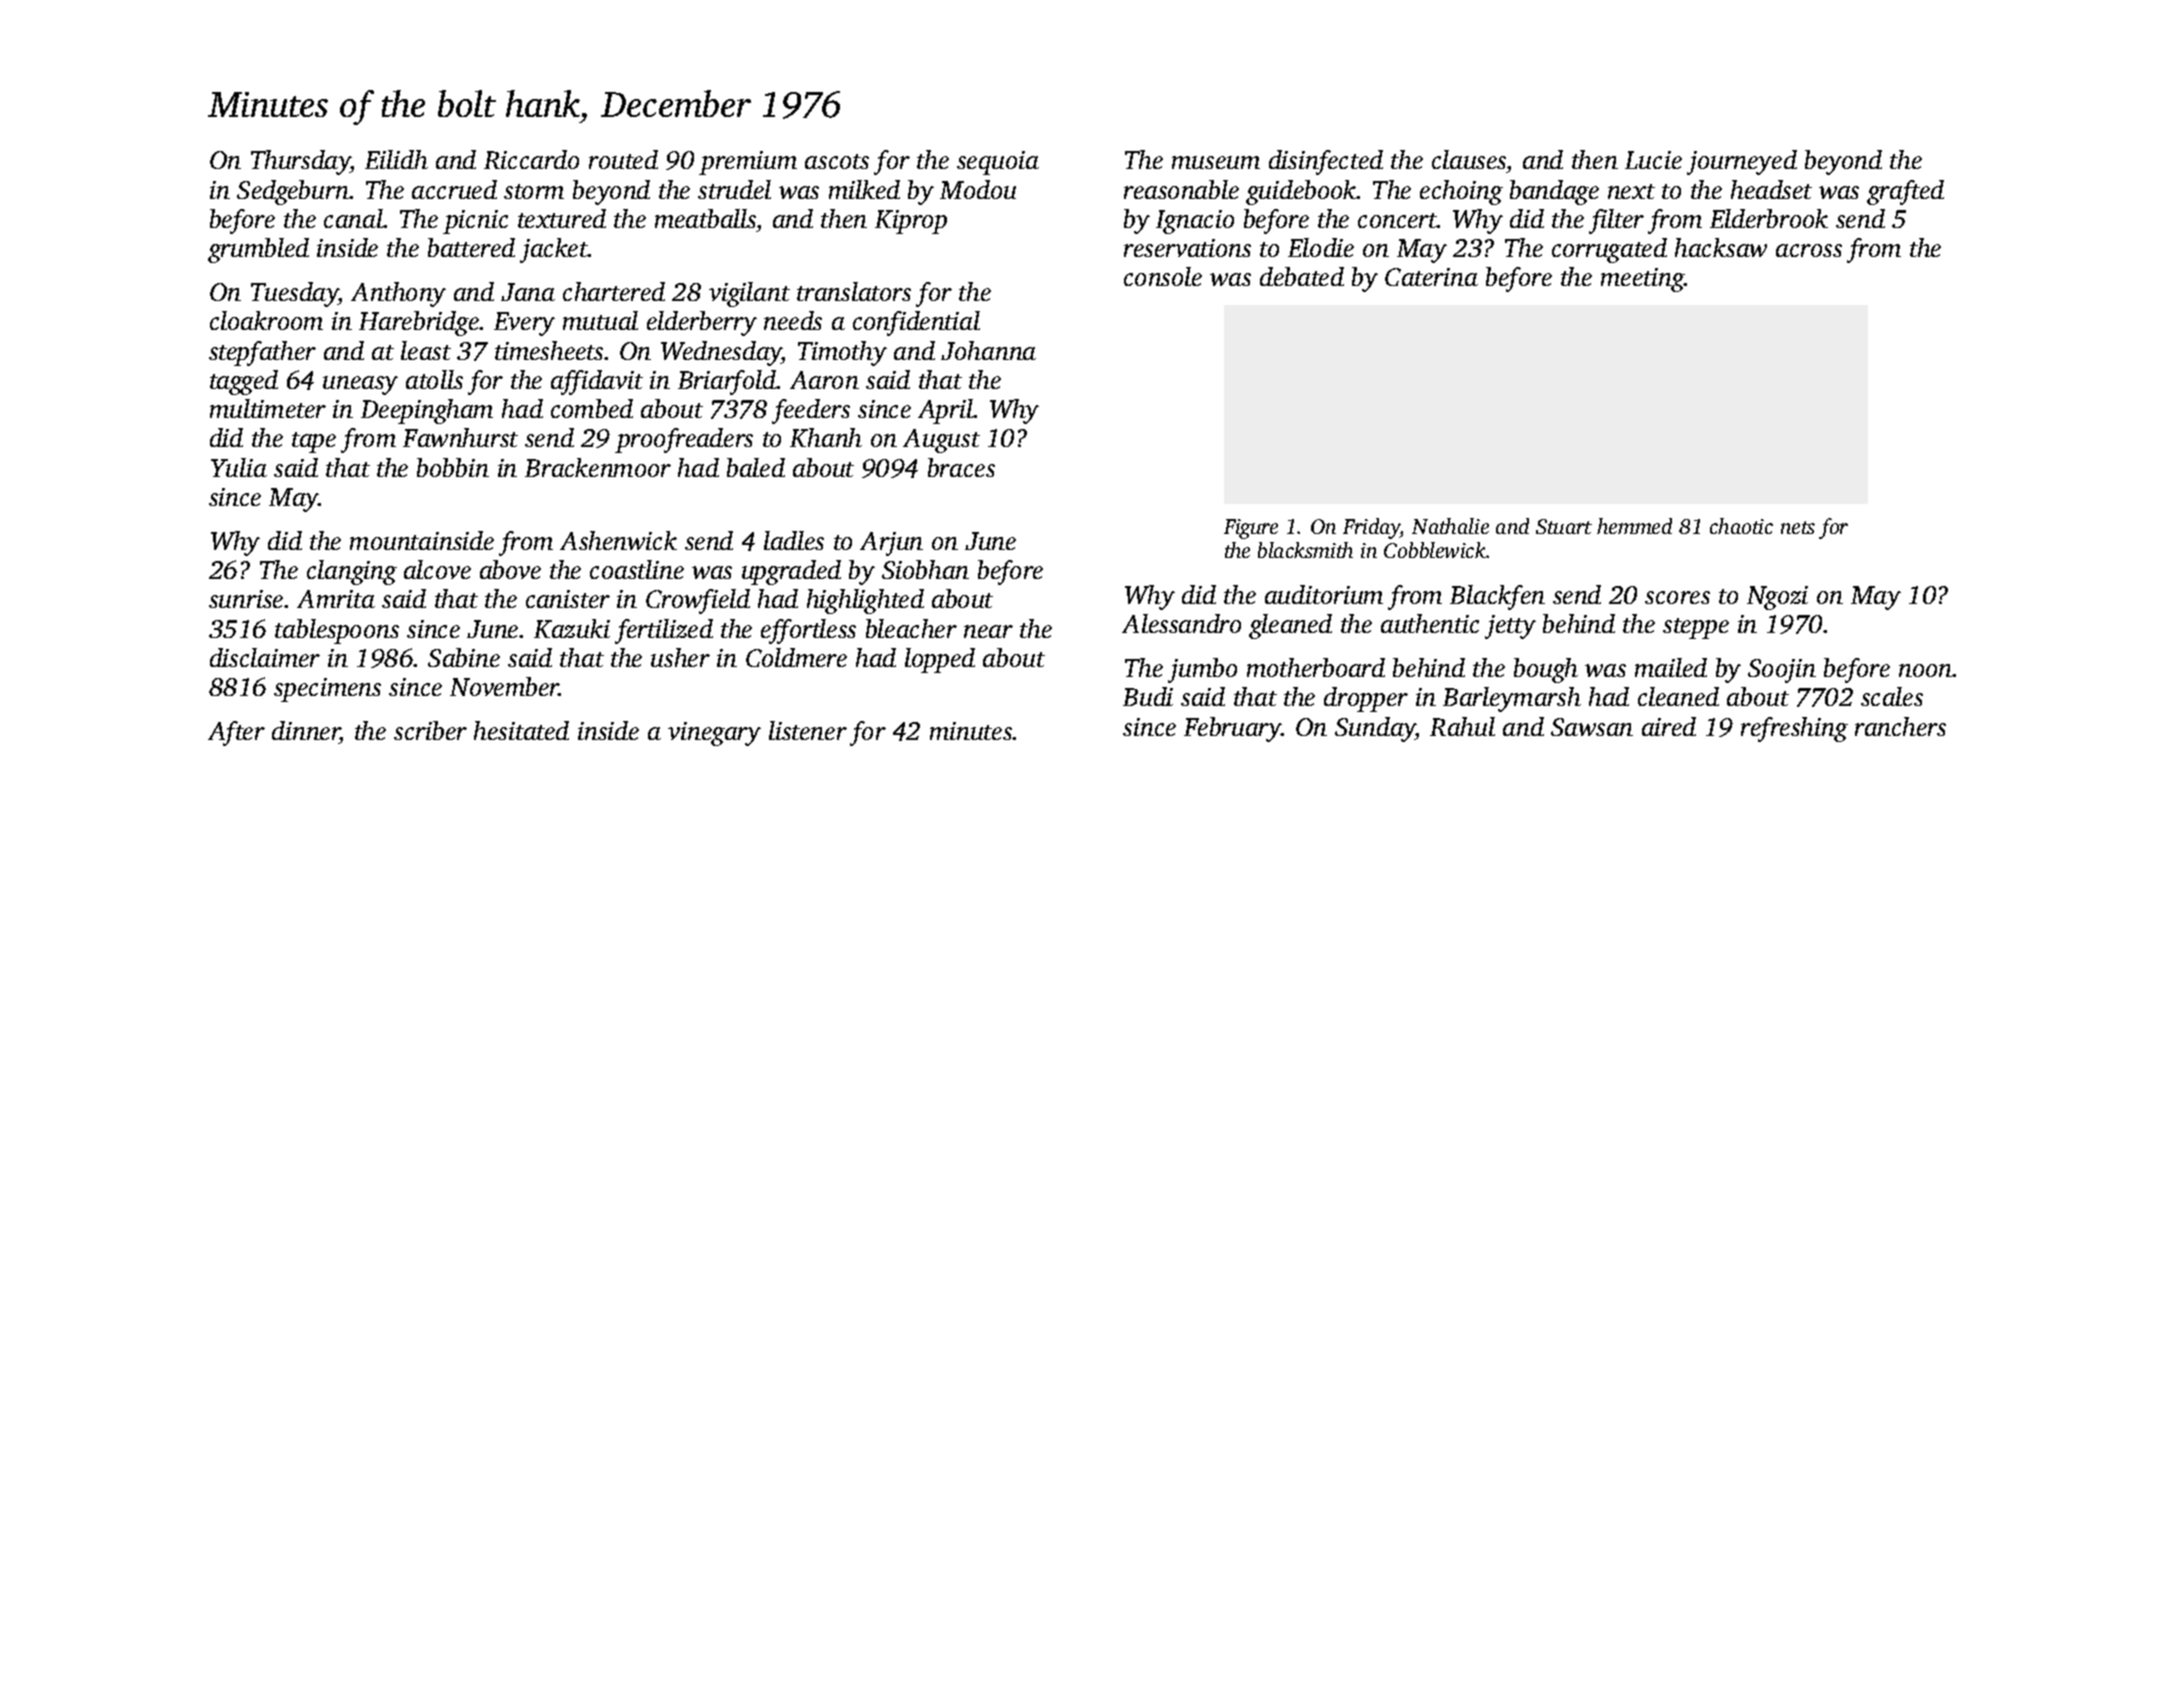 The height and width of the page is (1683, 2178). Describe the element at coordinates (504, 686) in the page. I see `November` at that location.
